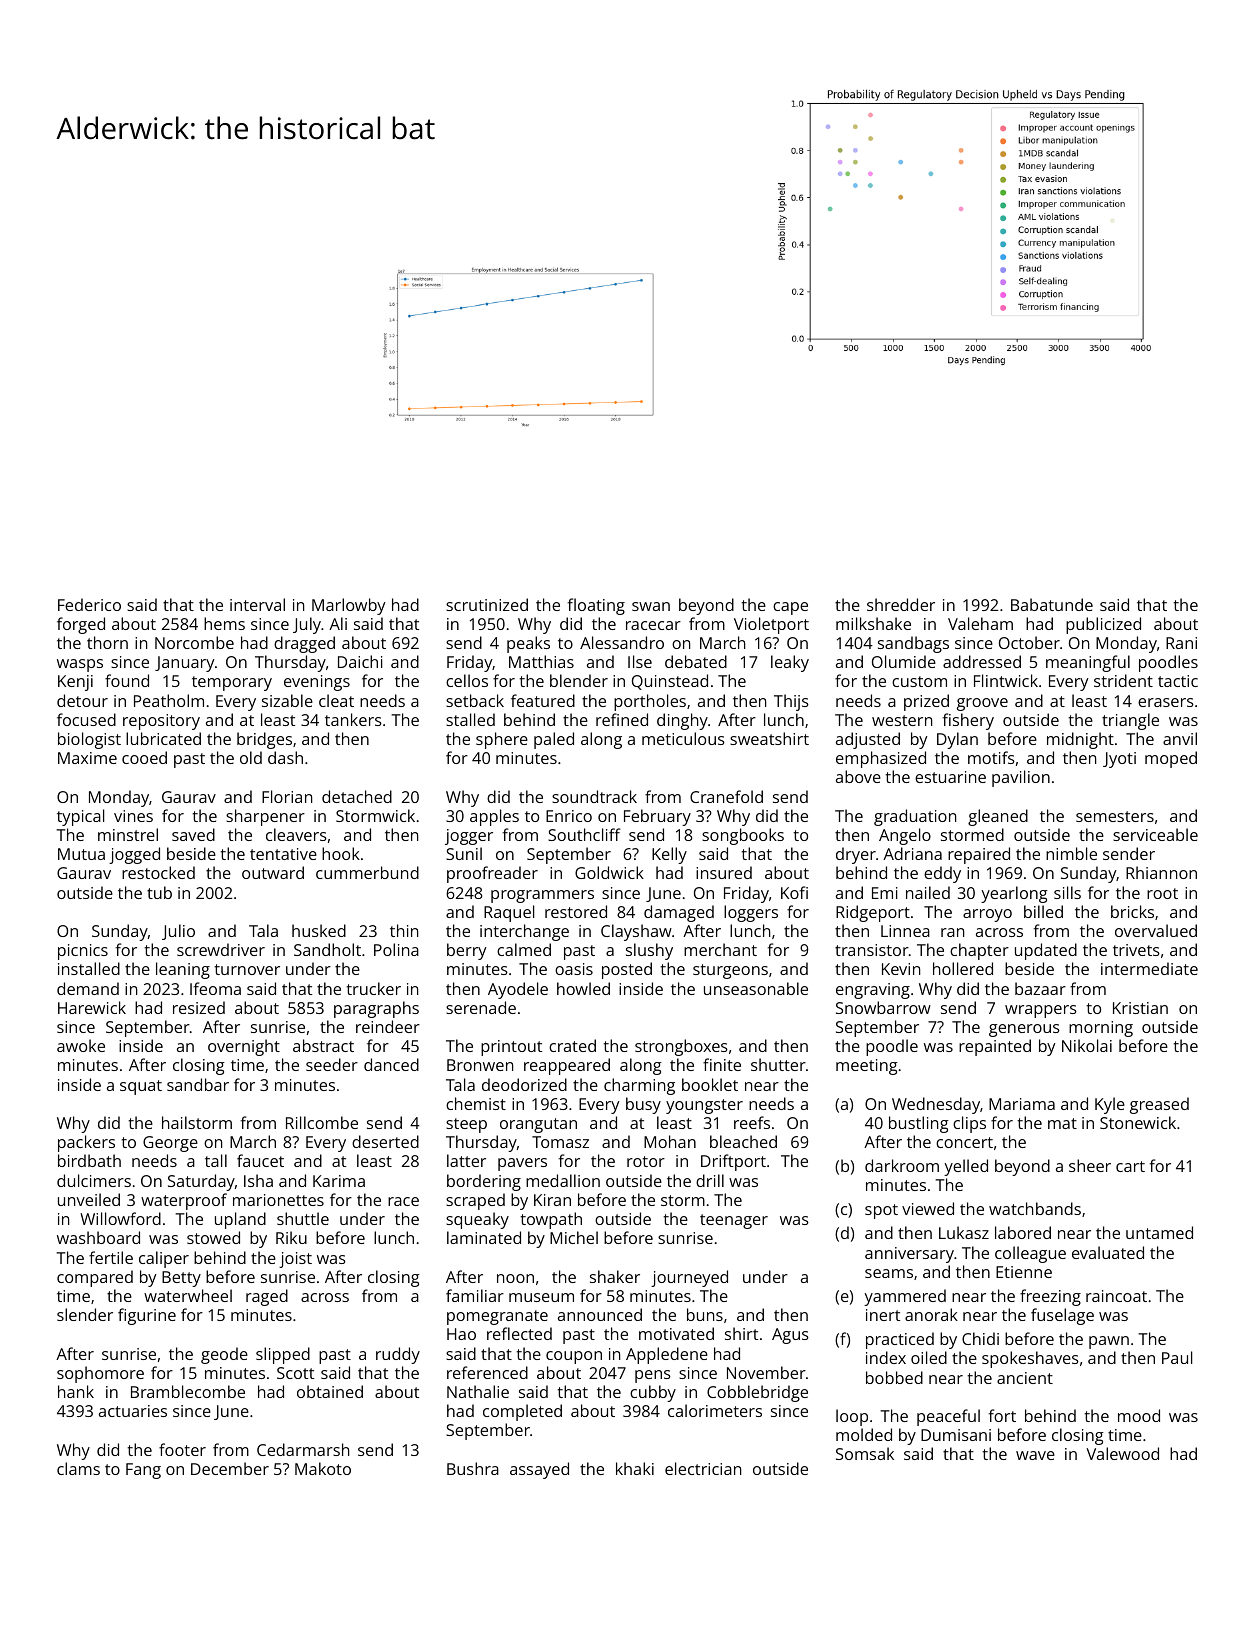 The width and height of the page is (1255, 1625). Describe the element at coordinates (1140, 1008) in the page. I see `Kristian` at that location.
